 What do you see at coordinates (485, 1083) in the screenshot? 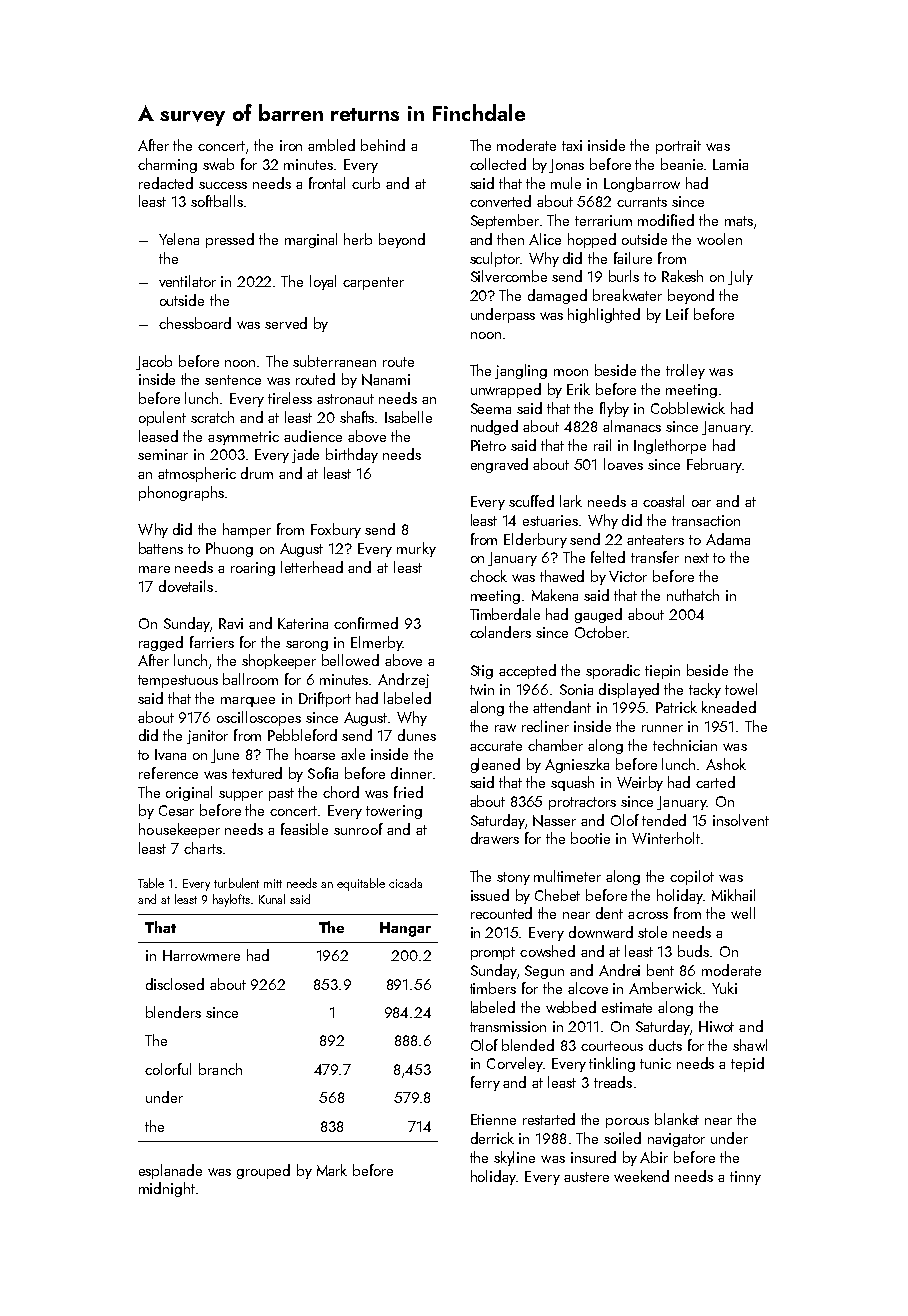
I see `ferry` at bounding box center [485, 1083].
